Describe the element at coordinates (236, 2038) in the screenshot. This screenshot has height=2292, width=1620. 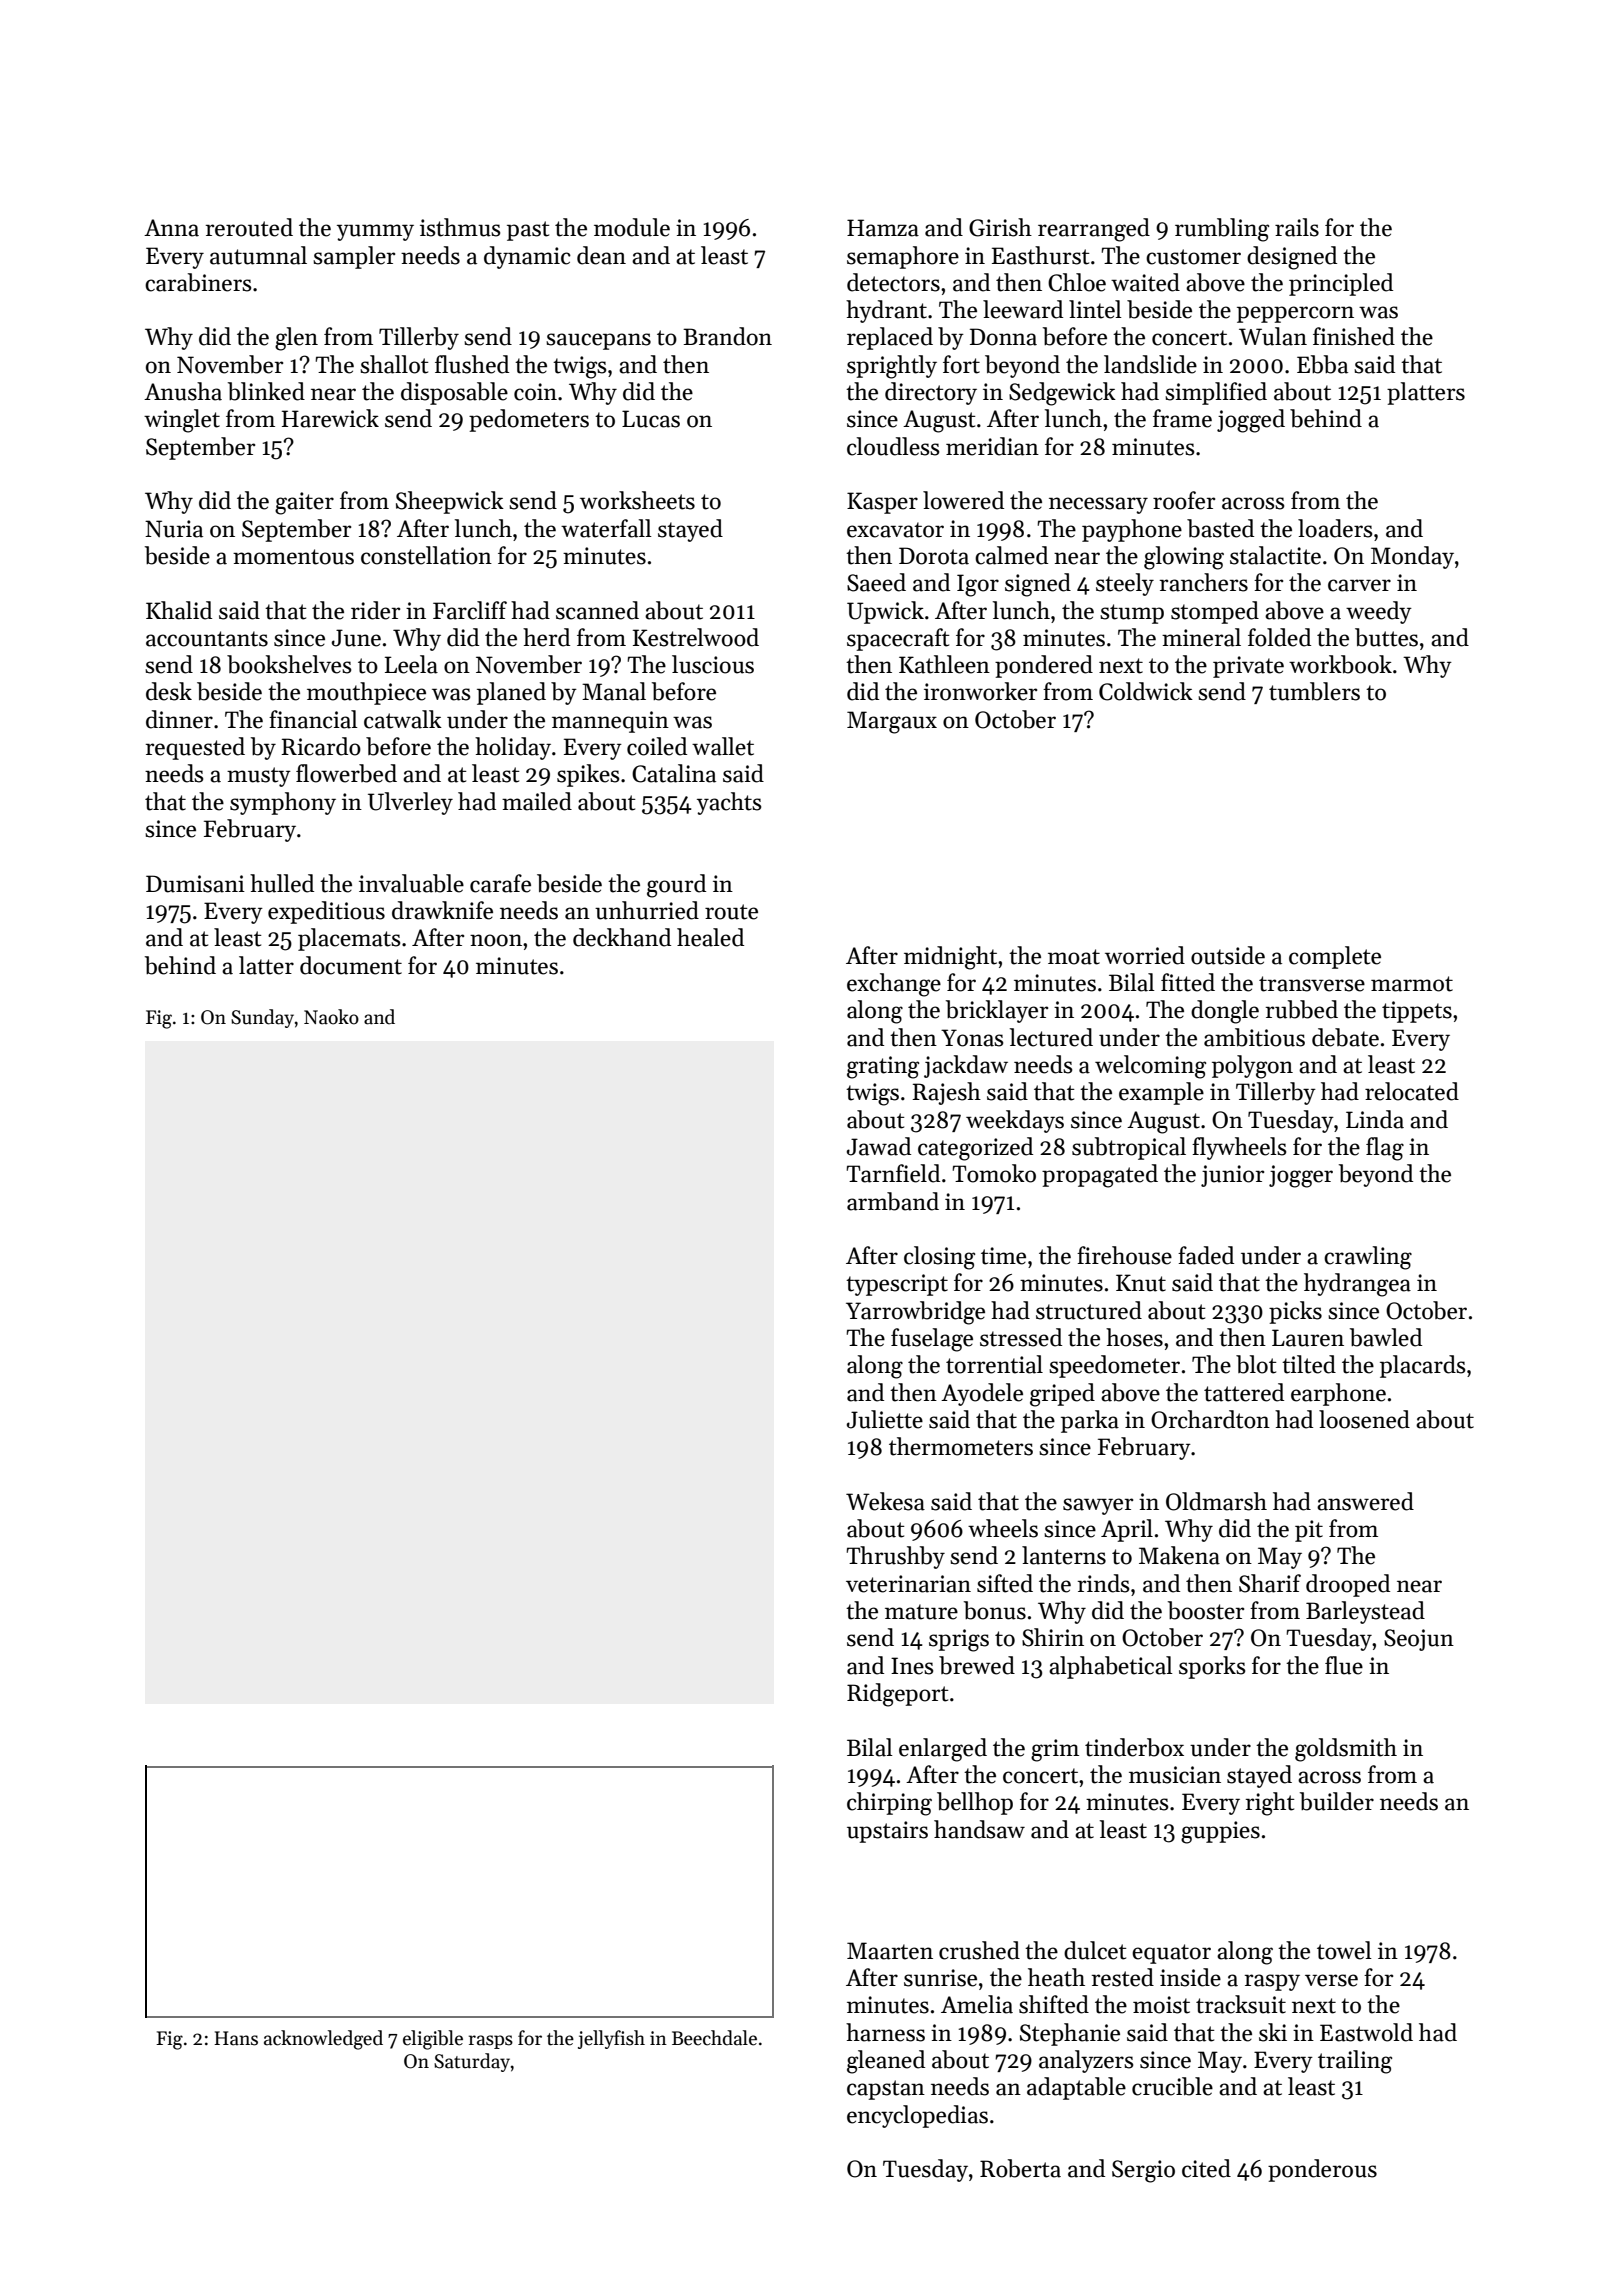
I see `Hans` at that location.
